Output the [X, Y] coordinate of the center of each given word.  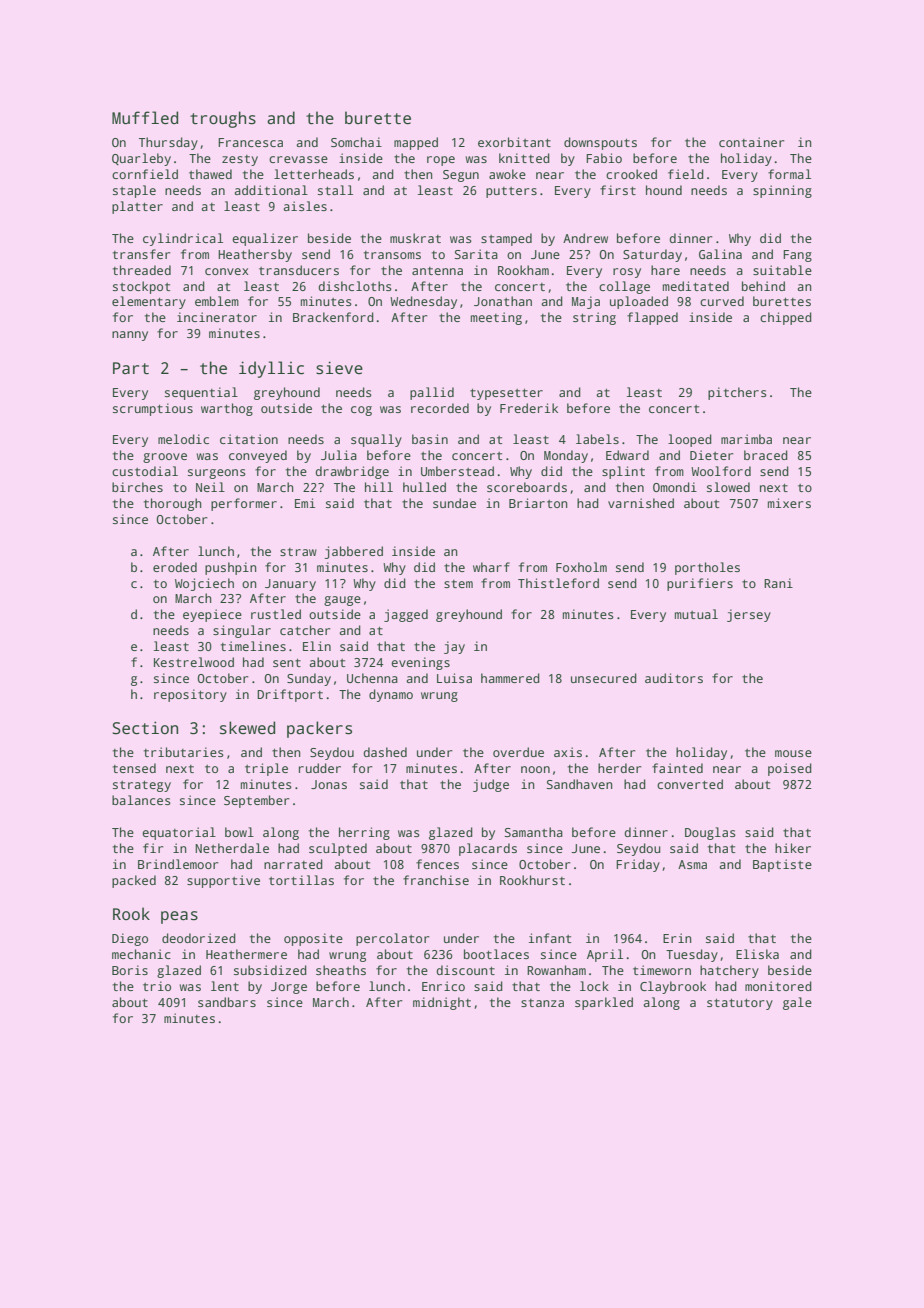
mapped [416, 143]
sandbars [227, 1002]
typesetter [506, 394]
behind [763, 286]
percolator [393, 939]
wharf [491, 567]
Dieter [712, 455]
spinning [782, 191]
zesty [240, 160]
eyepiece [212, 615]
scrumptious [153, 409]
